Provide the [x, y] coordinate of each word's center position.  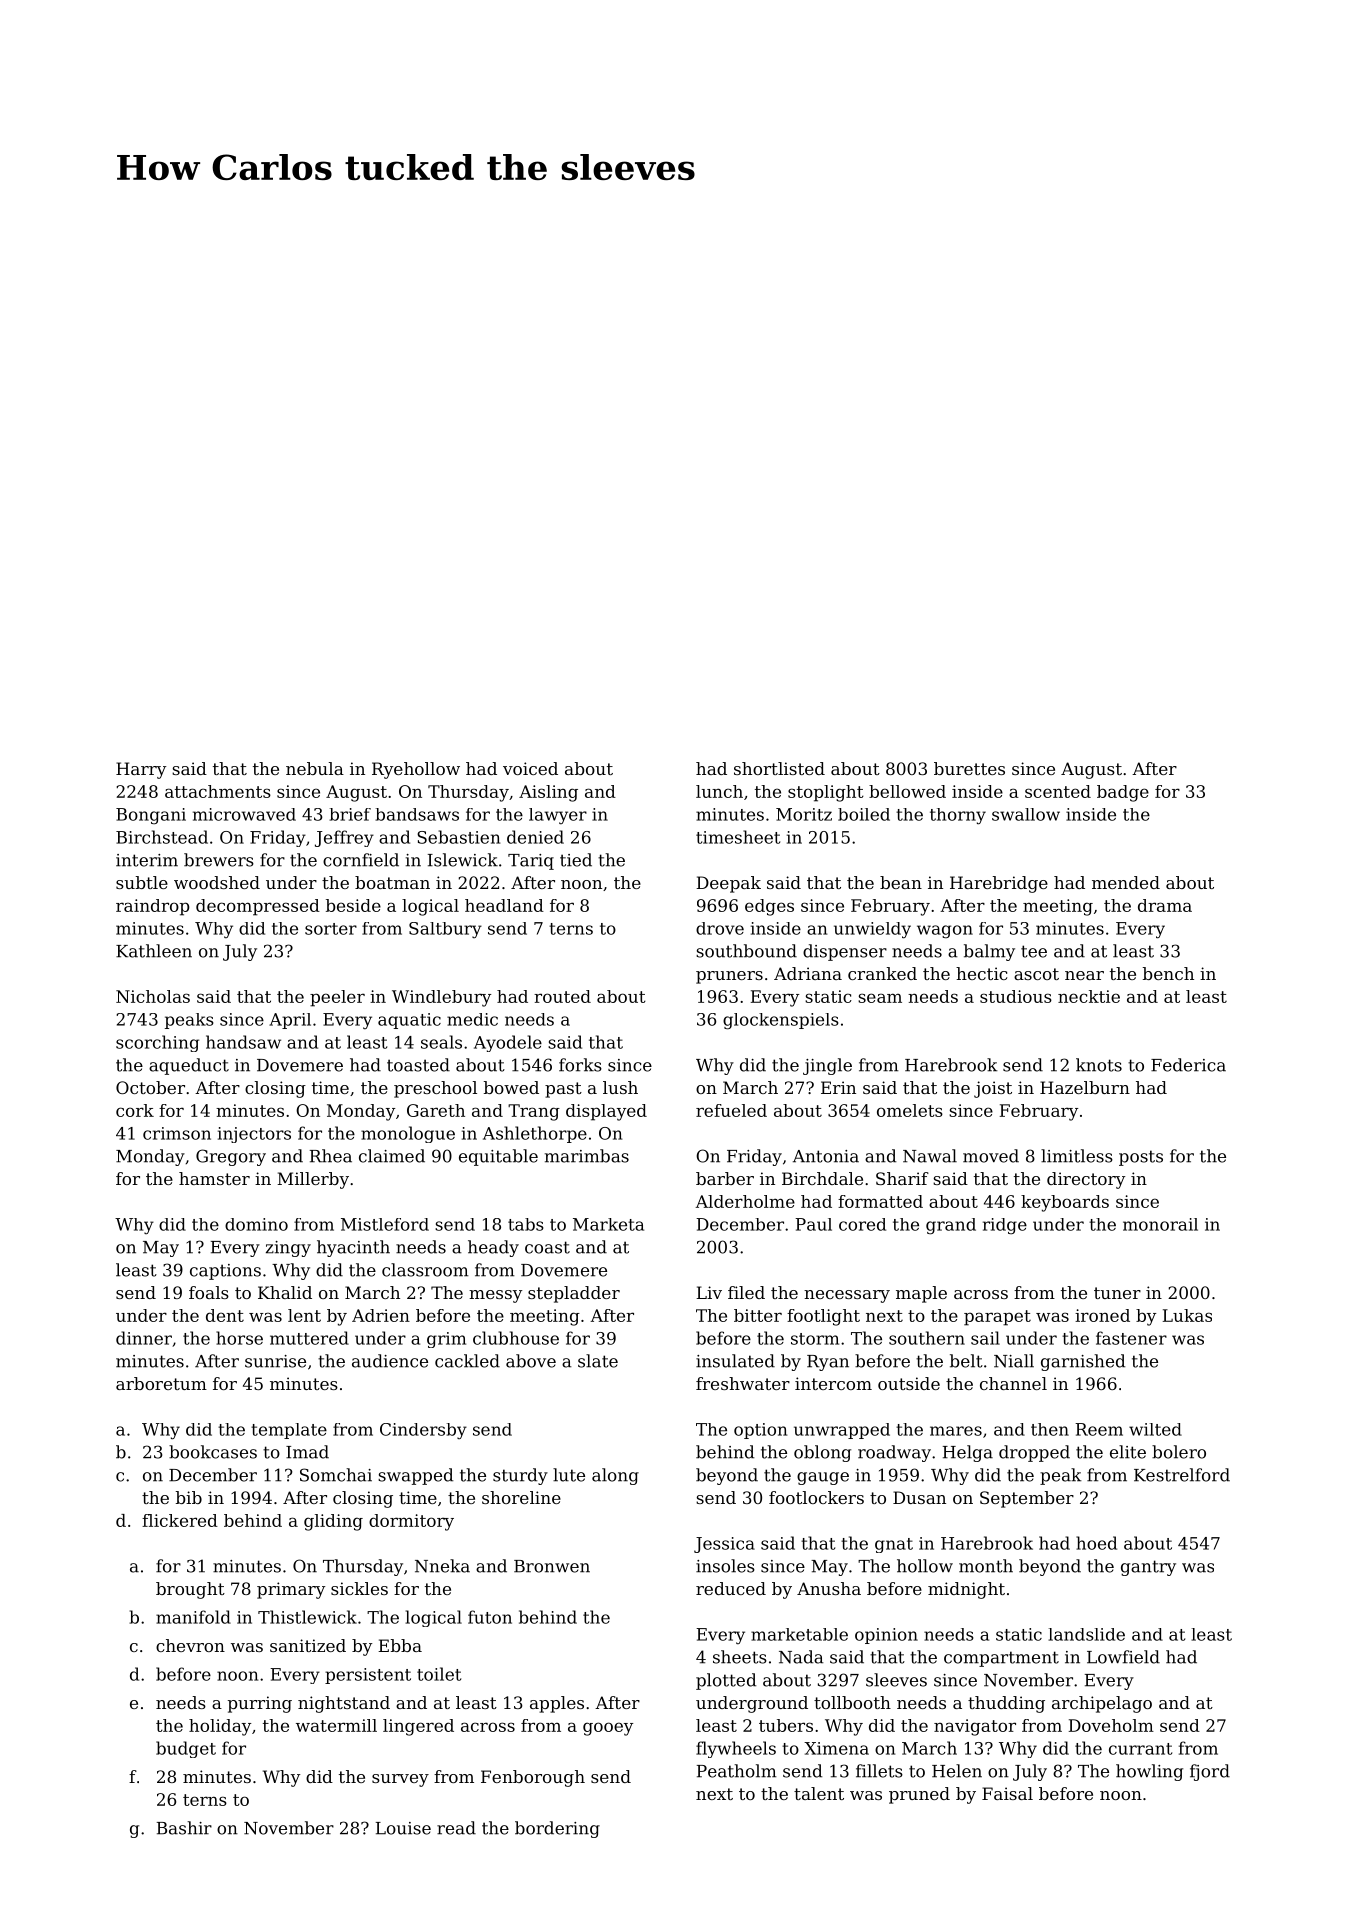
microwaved [244, 814]
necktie [1089, 996]
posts [1141, 1158]
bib [189, 1497]
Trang [534, 1112]
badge [1123, 793]
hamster [214, 1178]
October [150, 1087]
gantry [1148, 1568]
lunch [719, 791]
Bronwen [552, 1566]
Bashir [184, 1828]
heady [493, 1248]
